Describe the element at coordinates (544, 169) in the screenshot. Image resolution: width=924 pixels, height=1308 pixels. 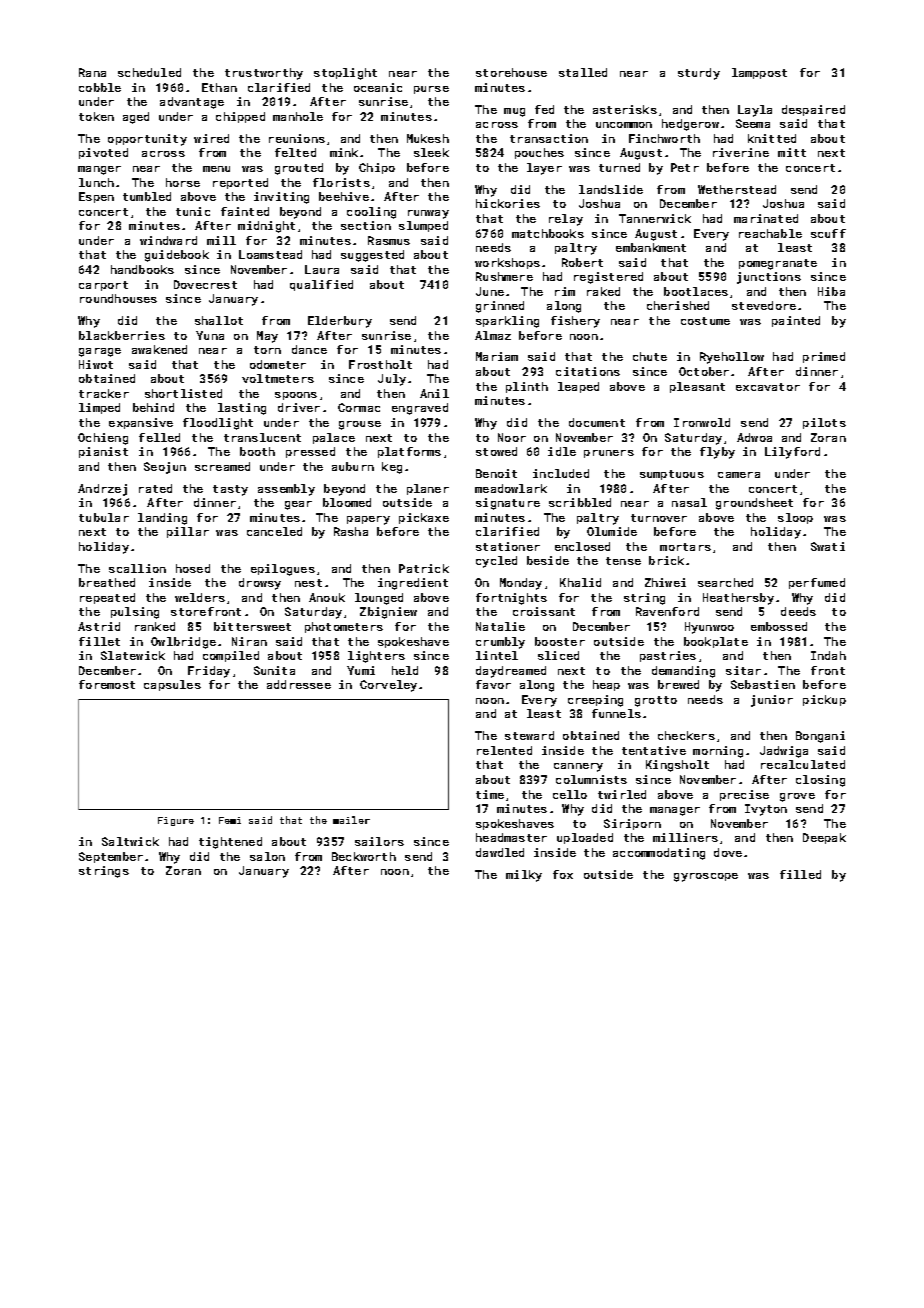
I see `layer` at that location.
